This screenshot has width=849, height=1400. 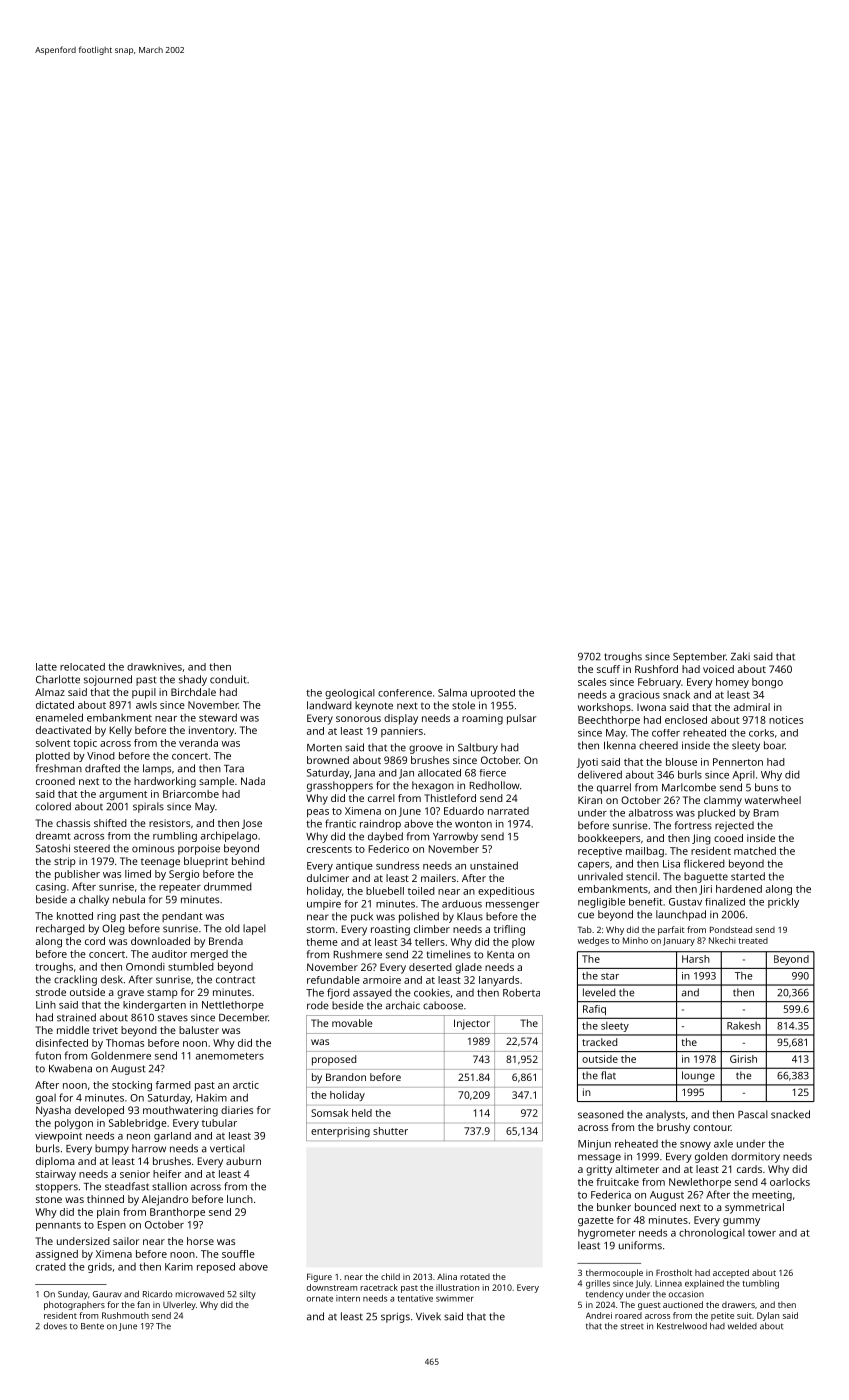 I want to click on April, so click(x=744, y=775).
